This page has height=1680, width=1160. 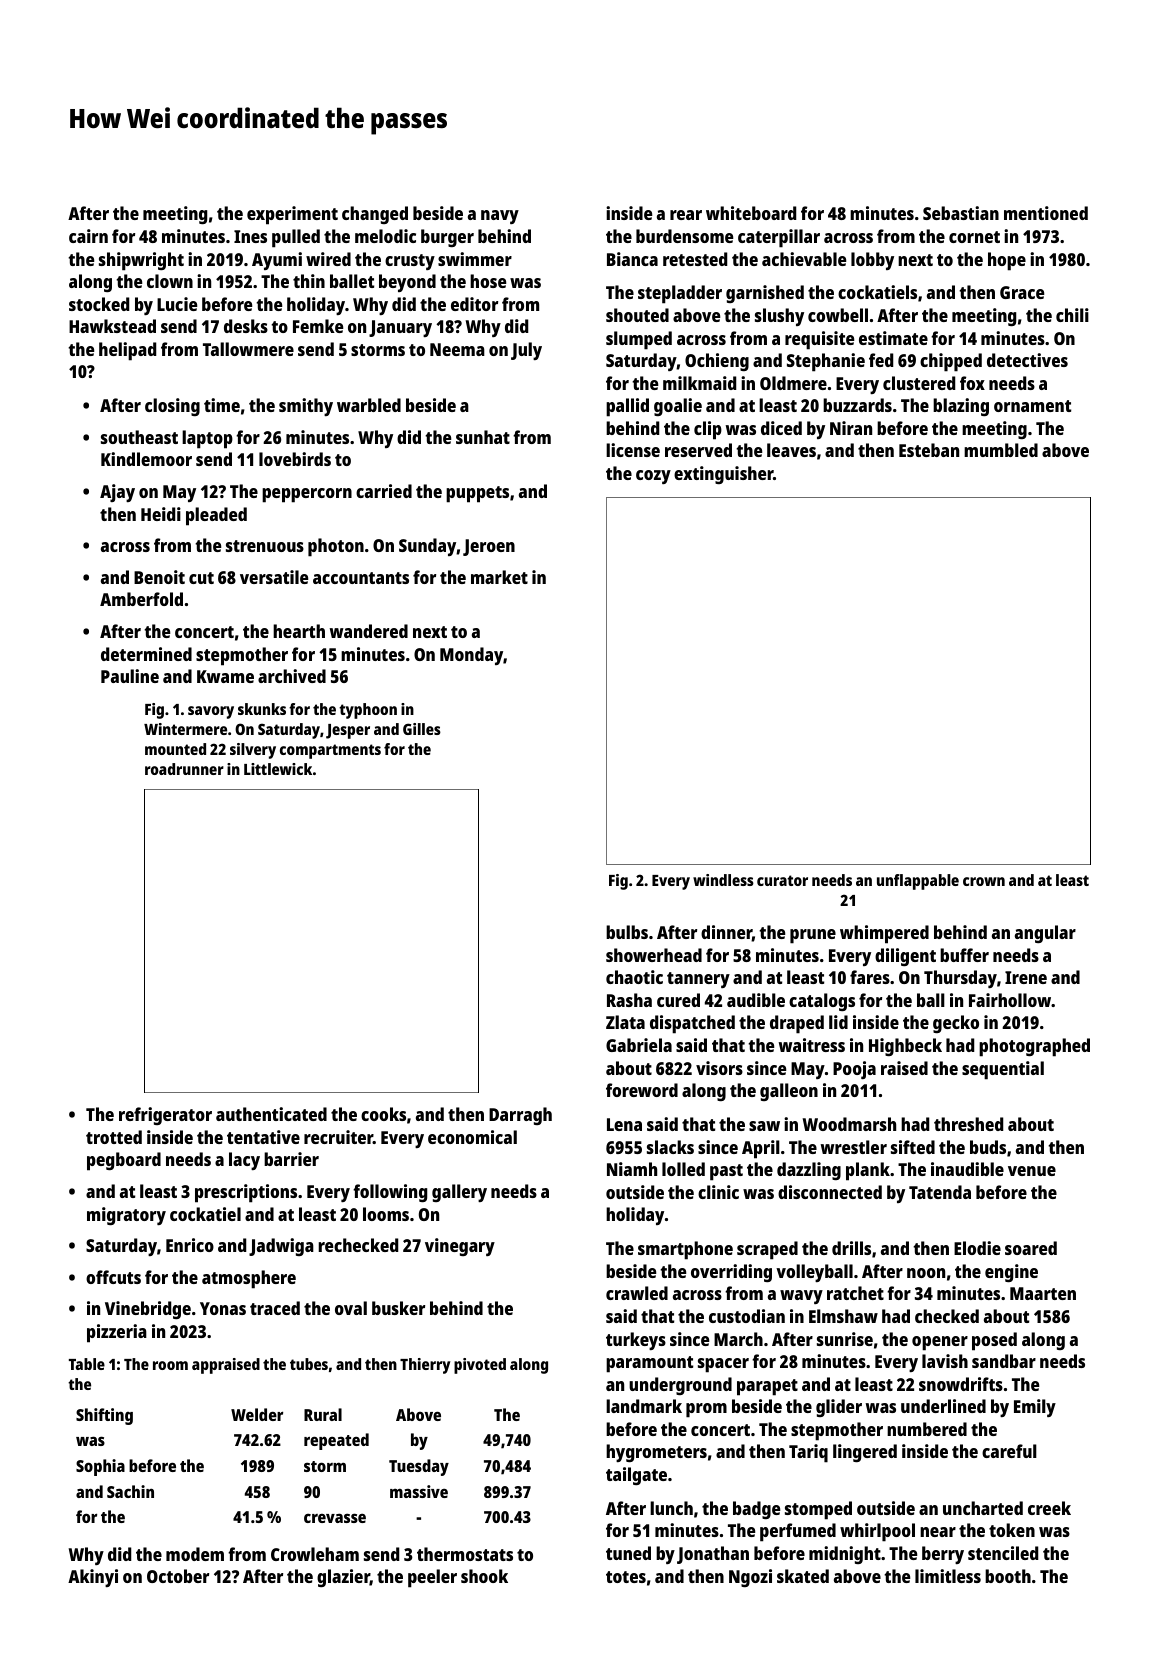 What do you see at coordinates (520, 1116) in the page?
I see `Darragh` at bounding box center [520, 1116].
